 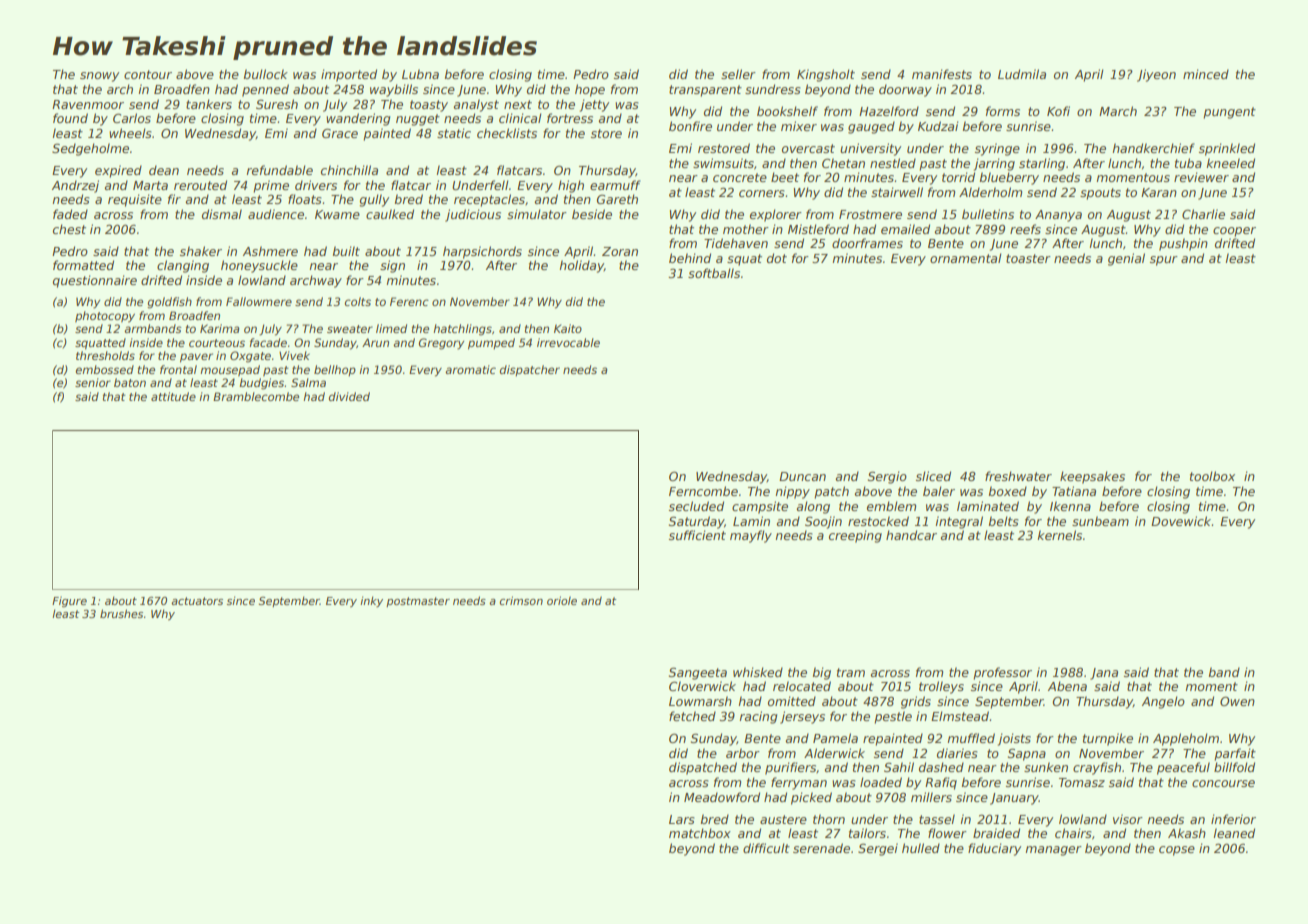 I want to click on Owen, so click(x=1237, y=701).
